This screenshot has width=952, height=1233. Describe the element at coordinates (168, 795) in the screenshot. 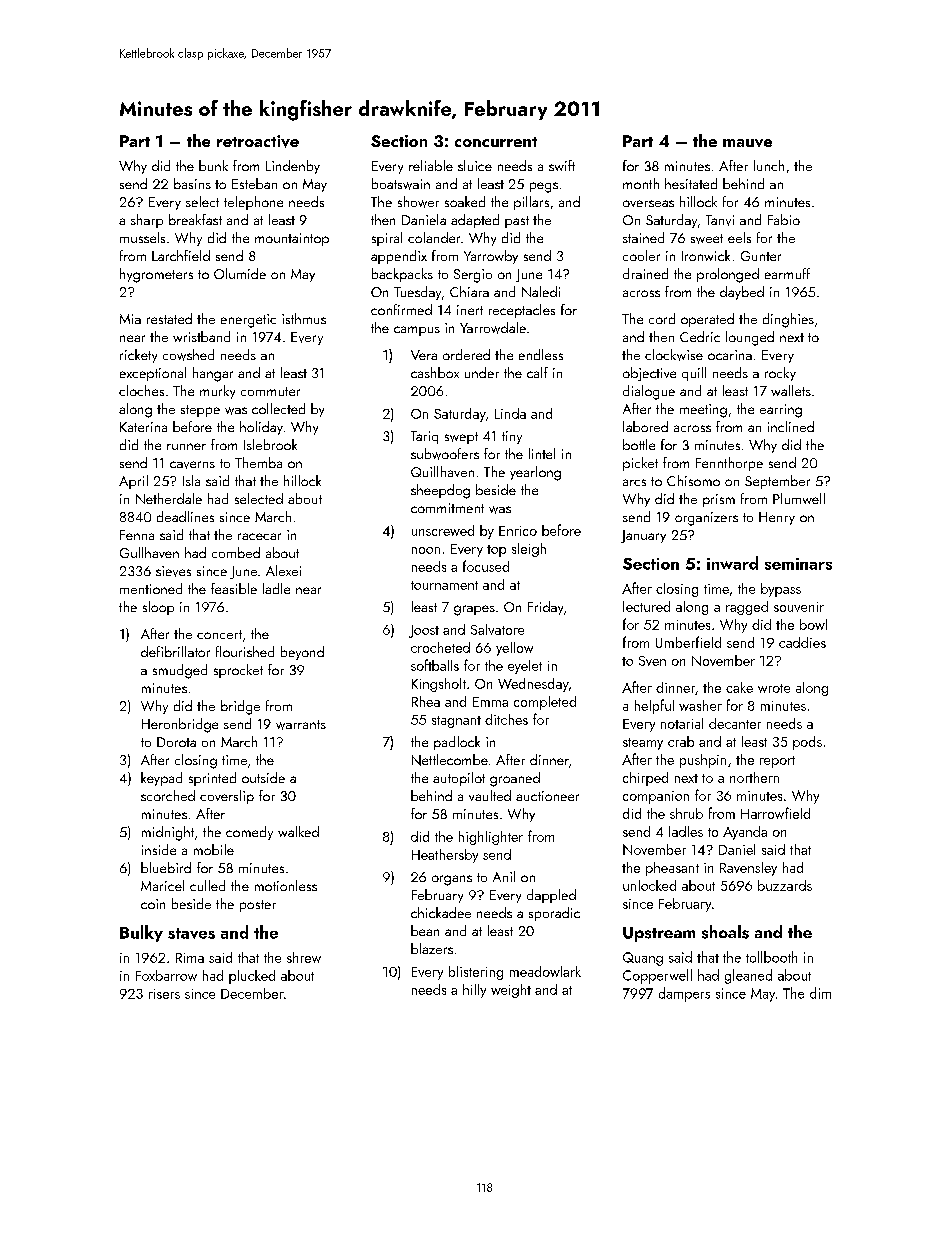

I see `scorched` at that location.
